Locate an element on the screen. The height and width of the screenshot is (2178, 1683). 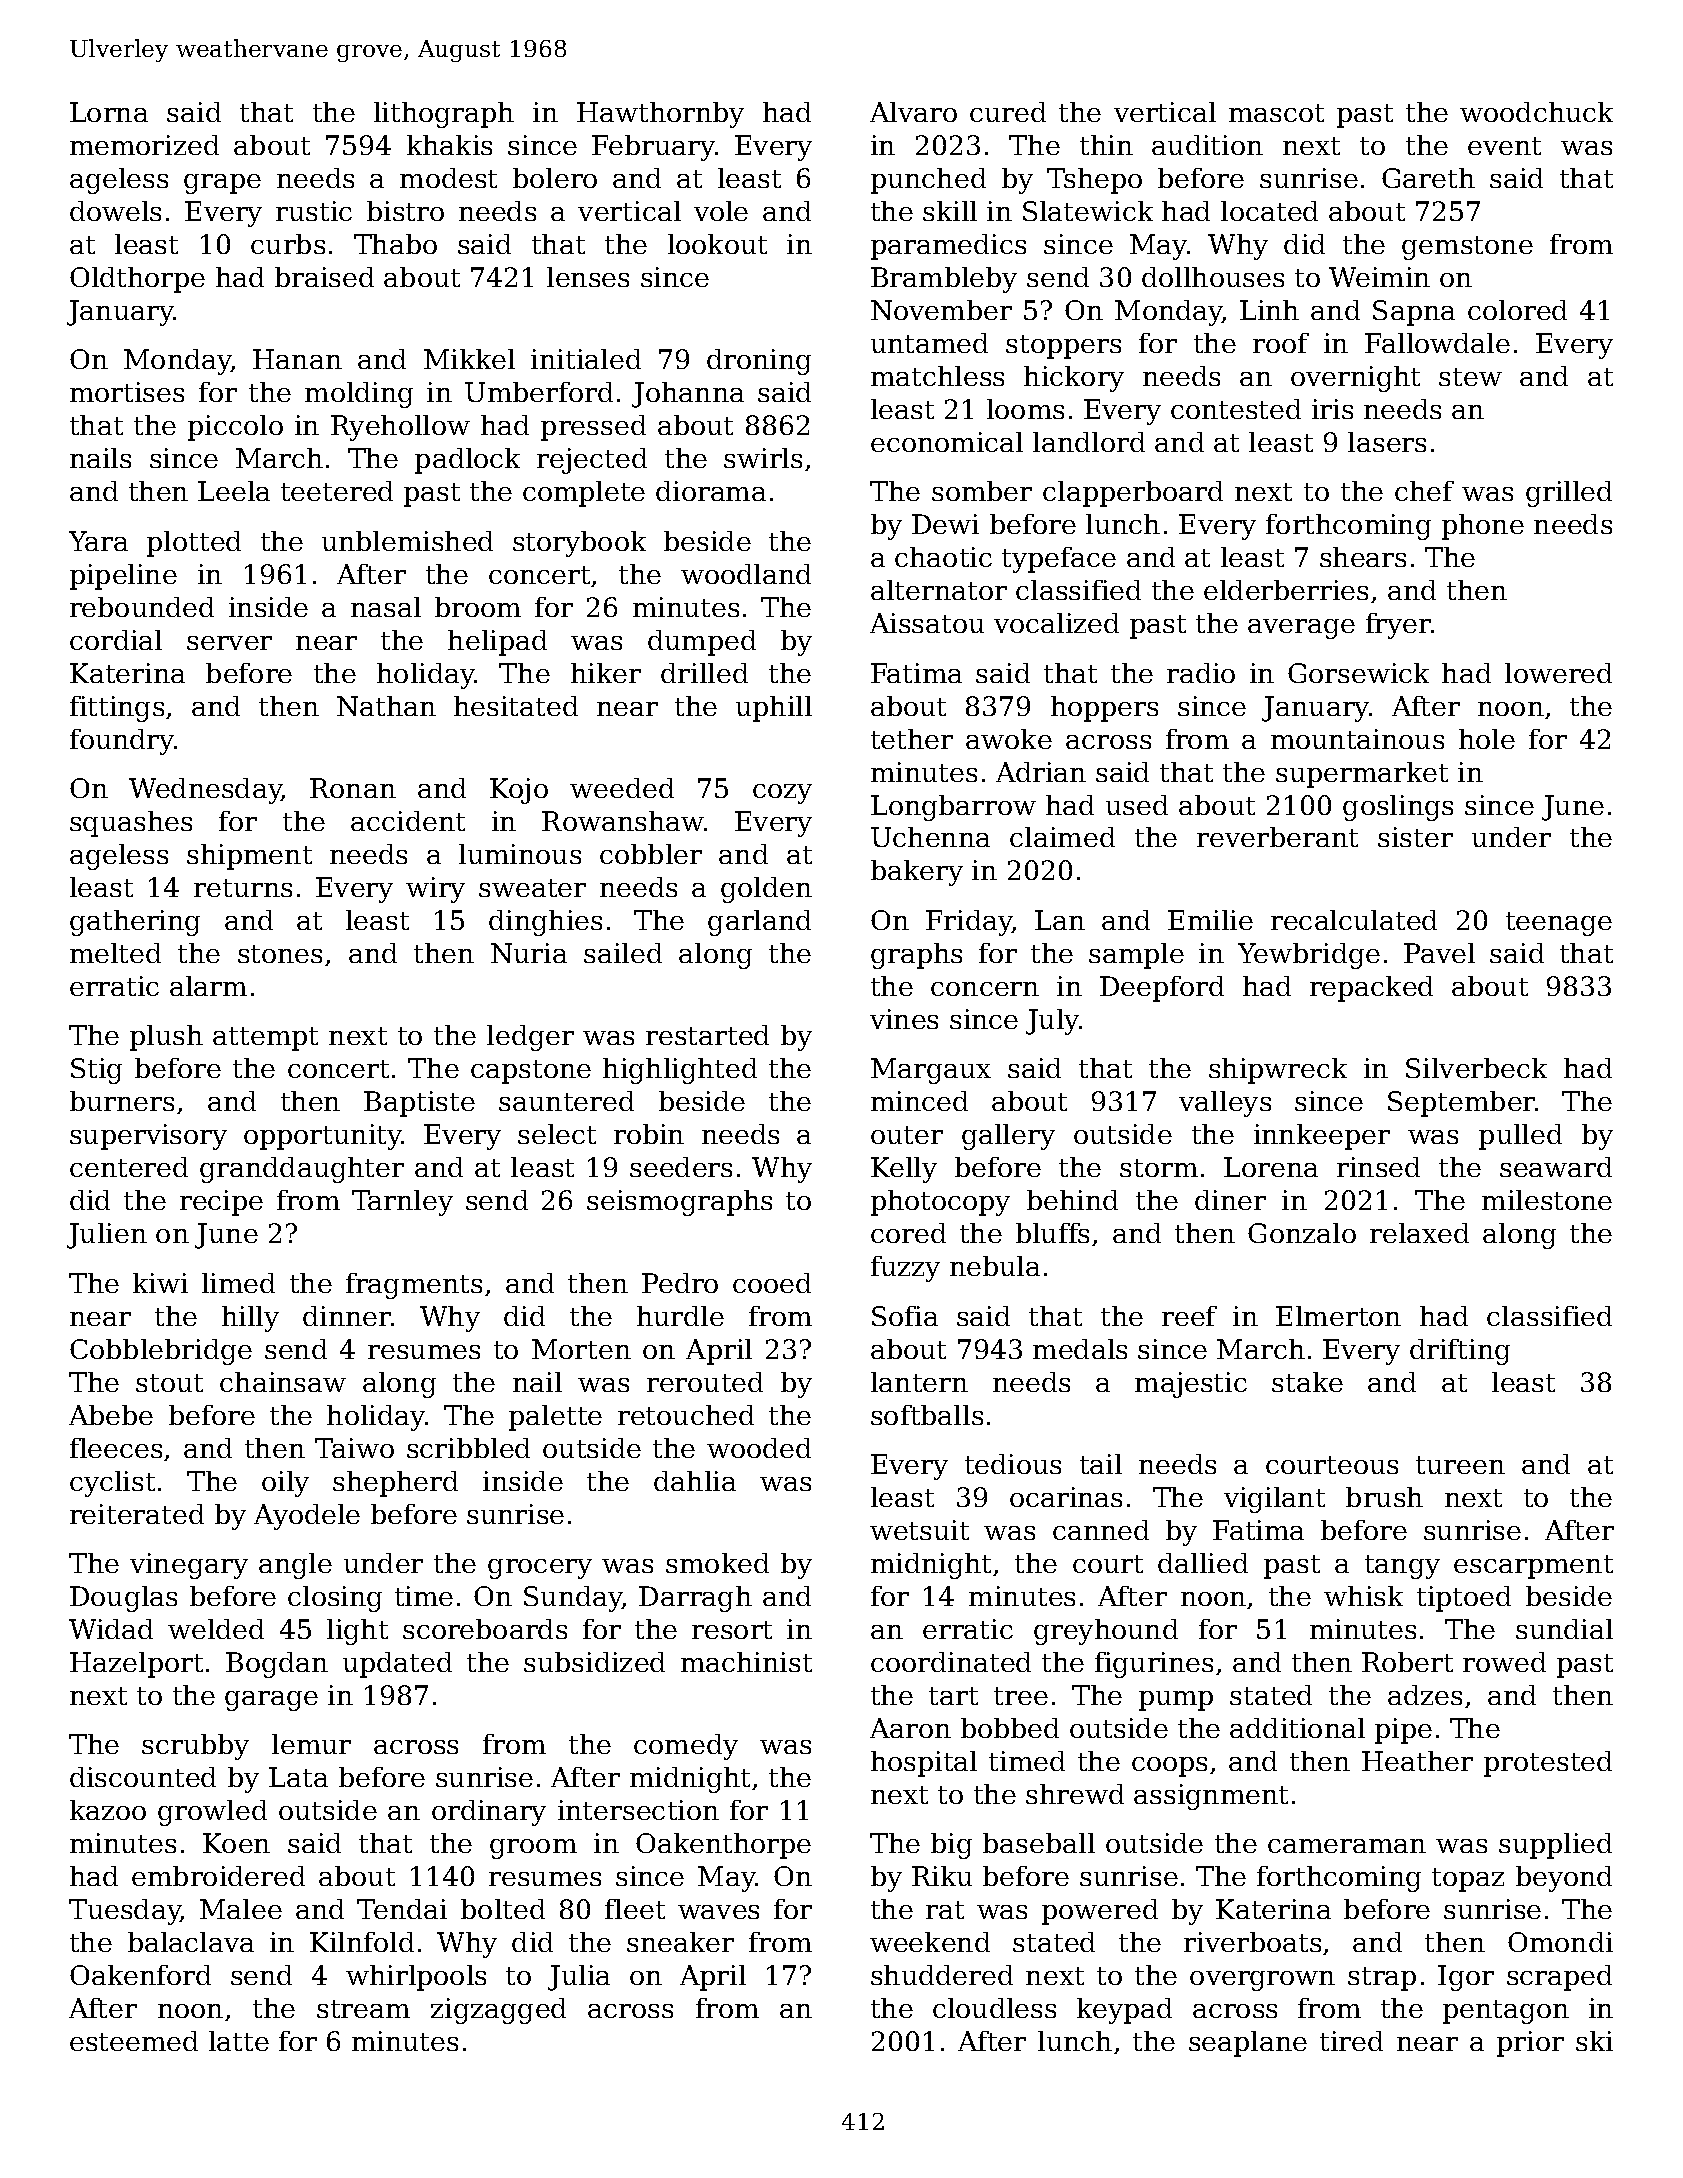
cloudless is located at coordinates (994, 2008).
